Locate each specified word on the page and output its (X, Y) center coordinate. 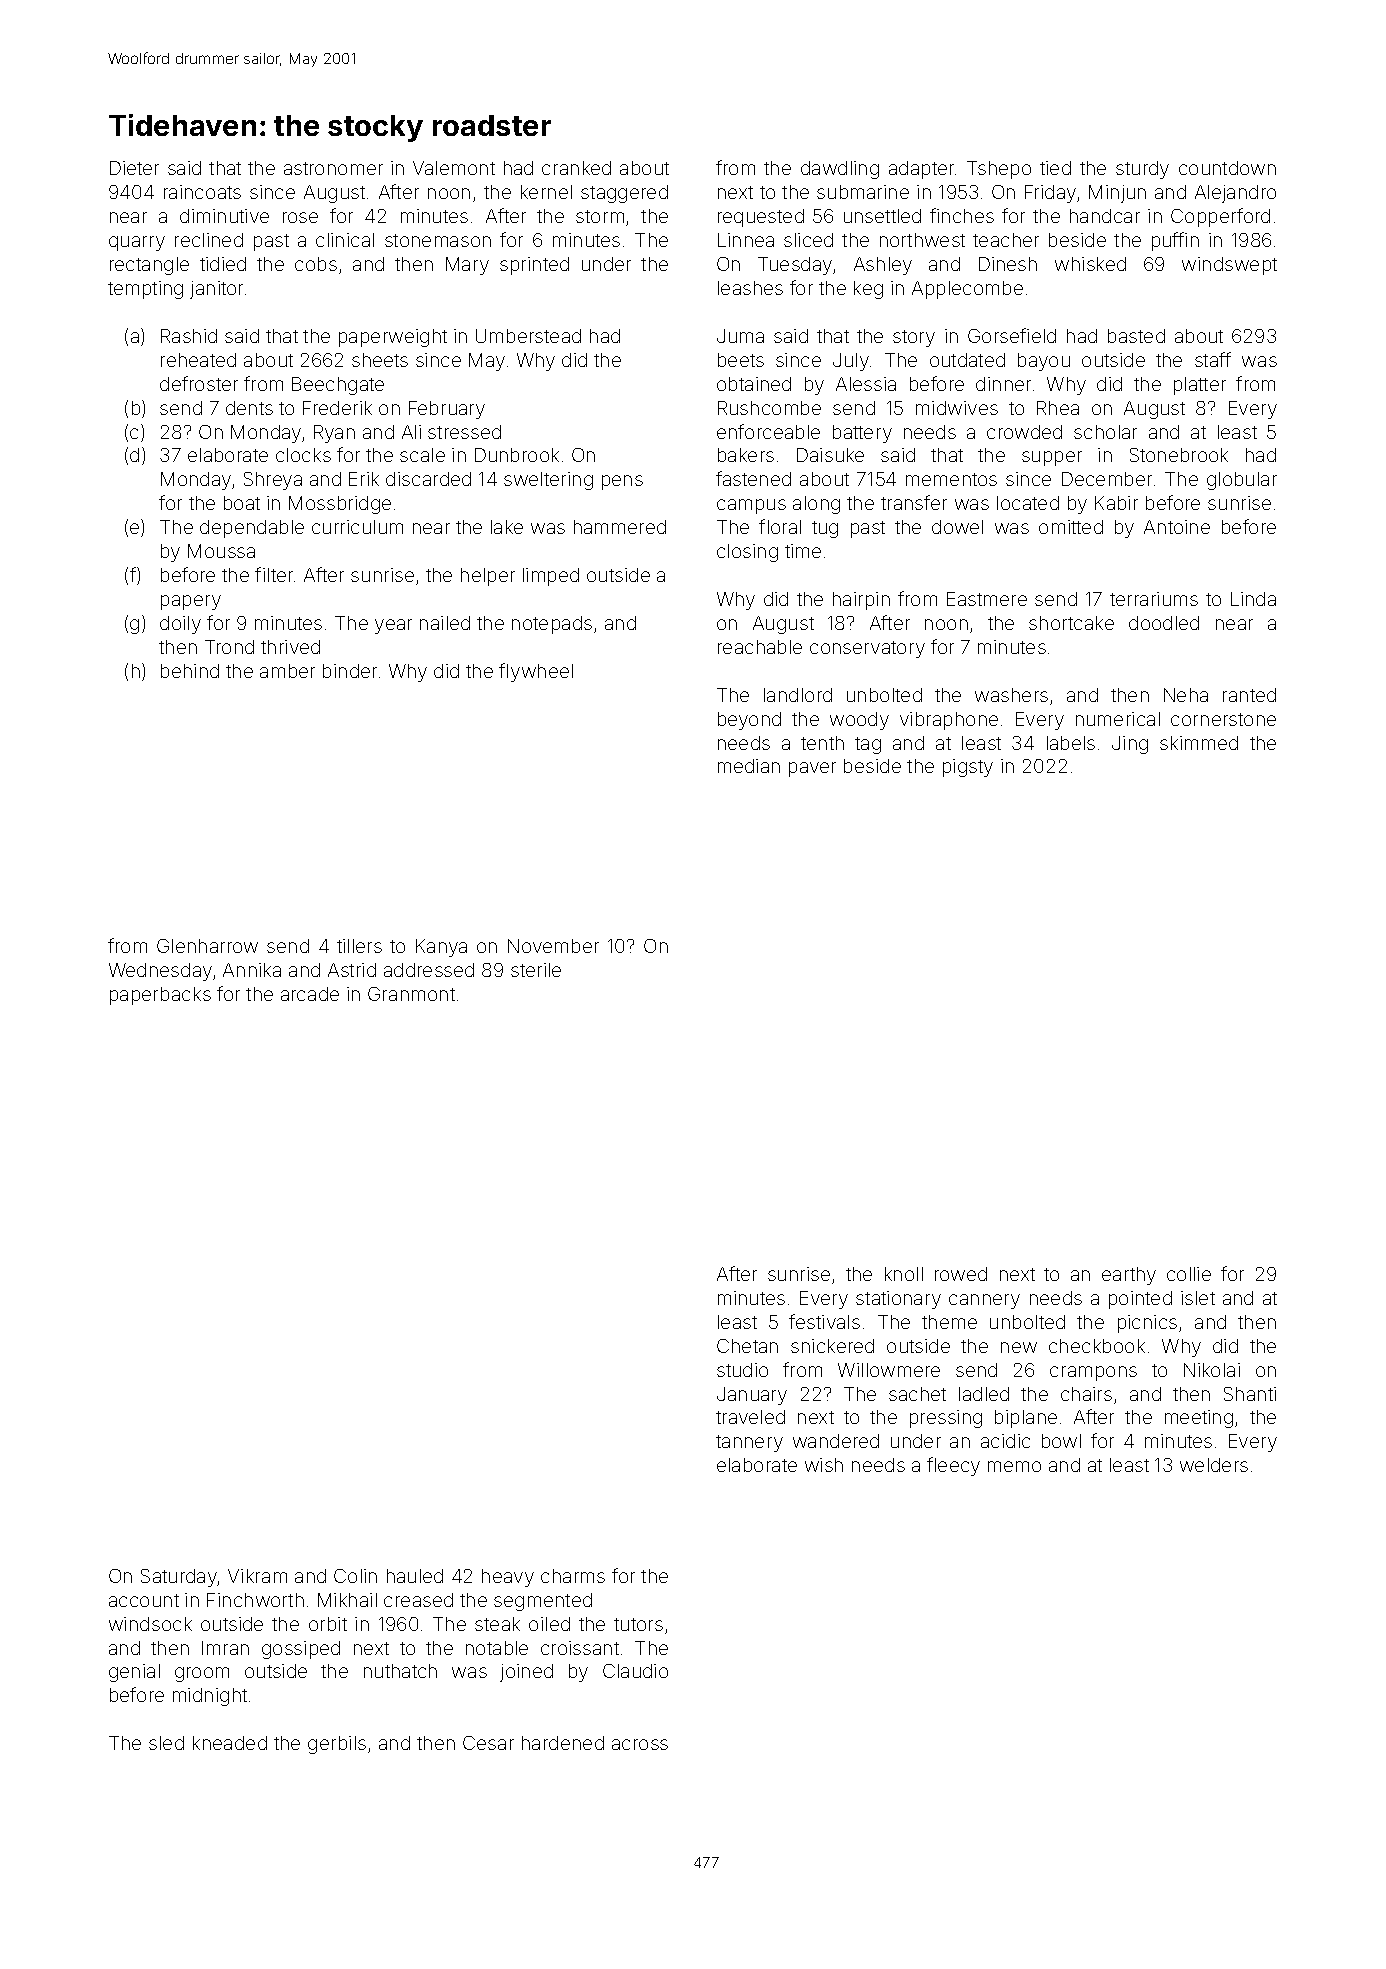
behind (190, 671)
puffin (1175, 241)
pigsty (968, 768)
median (749, 766)
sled (166, 1743)
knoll (904, 1274)
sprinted (534, 266)
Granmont (411, 994)
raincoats (202, 192)
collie (1189, 1274)
